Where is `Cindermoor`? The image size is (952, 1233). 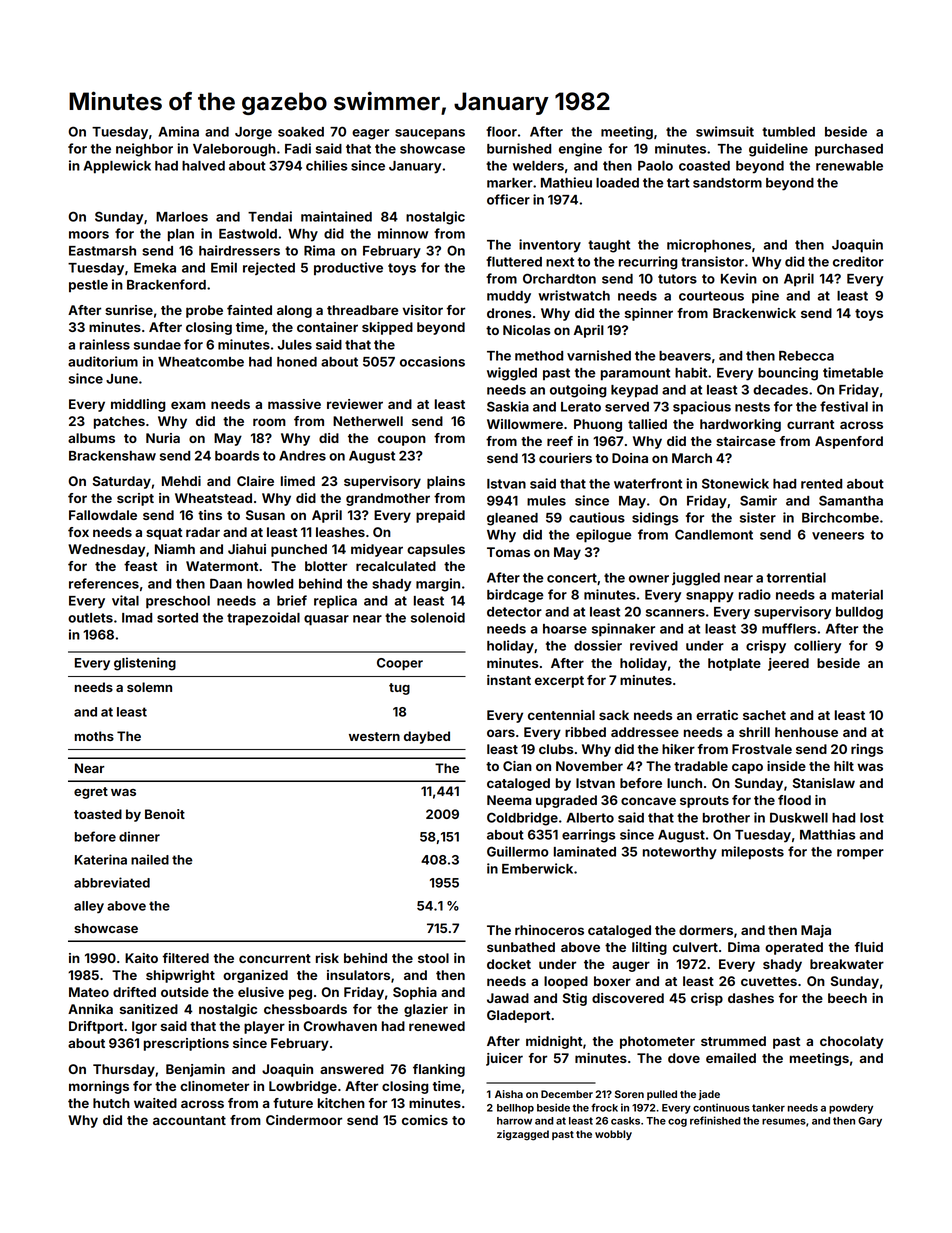 Cindermoor is located at coordinates (304, 1120).
